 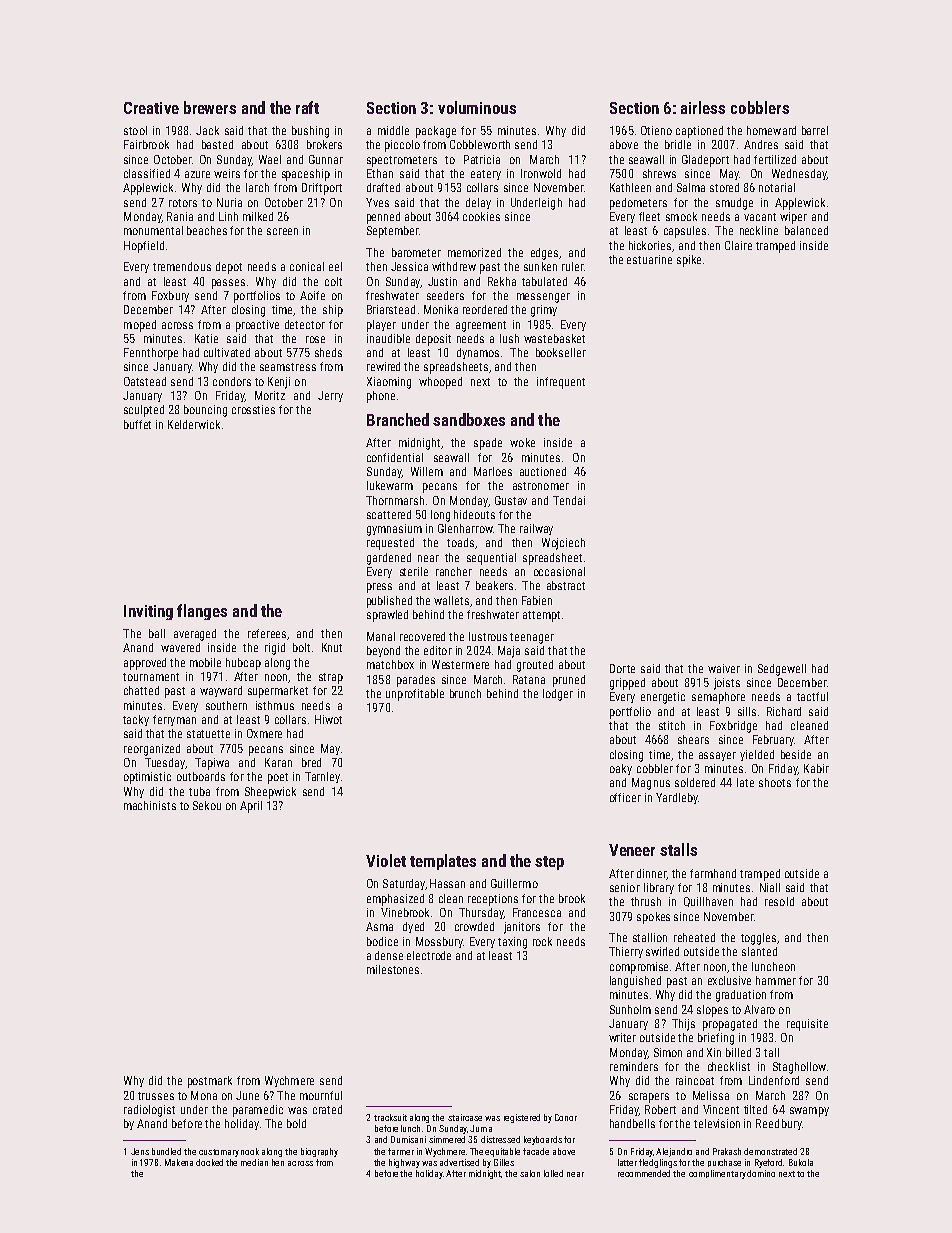 I want to click on trusses, so click(x=156, y=1096).
